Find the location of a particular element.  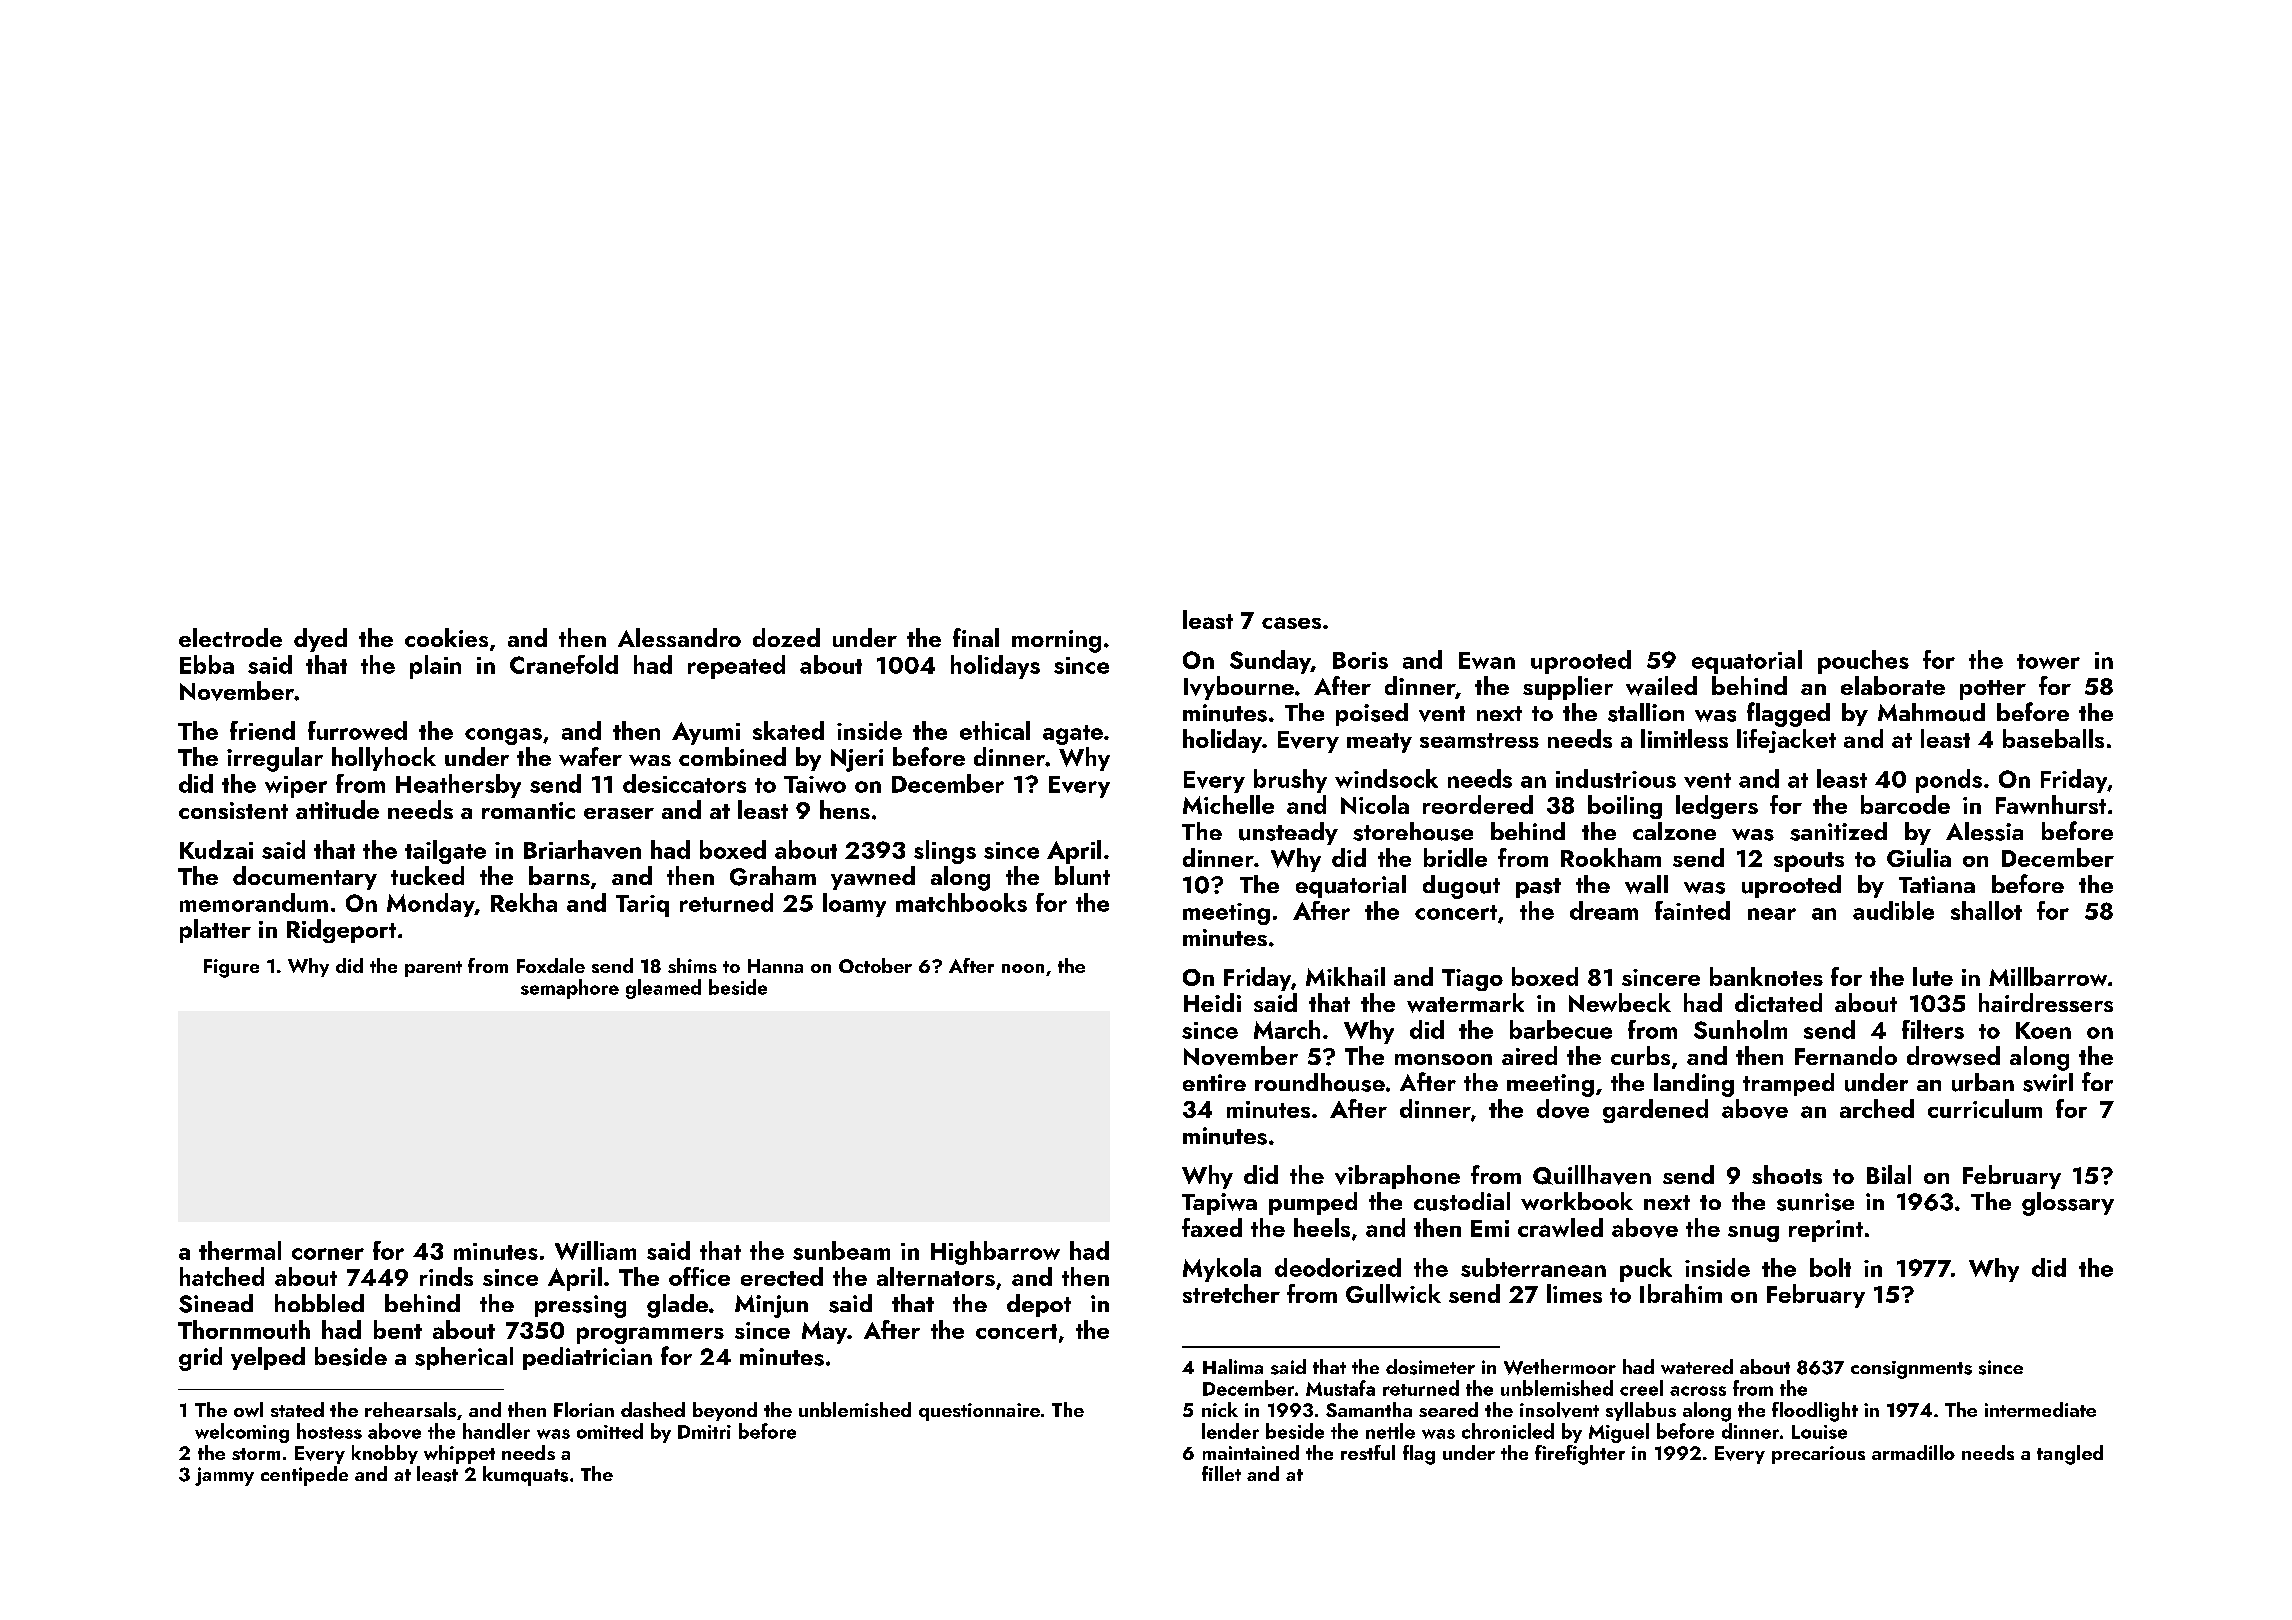

Foxdale is located at coordinates (551, 965).
